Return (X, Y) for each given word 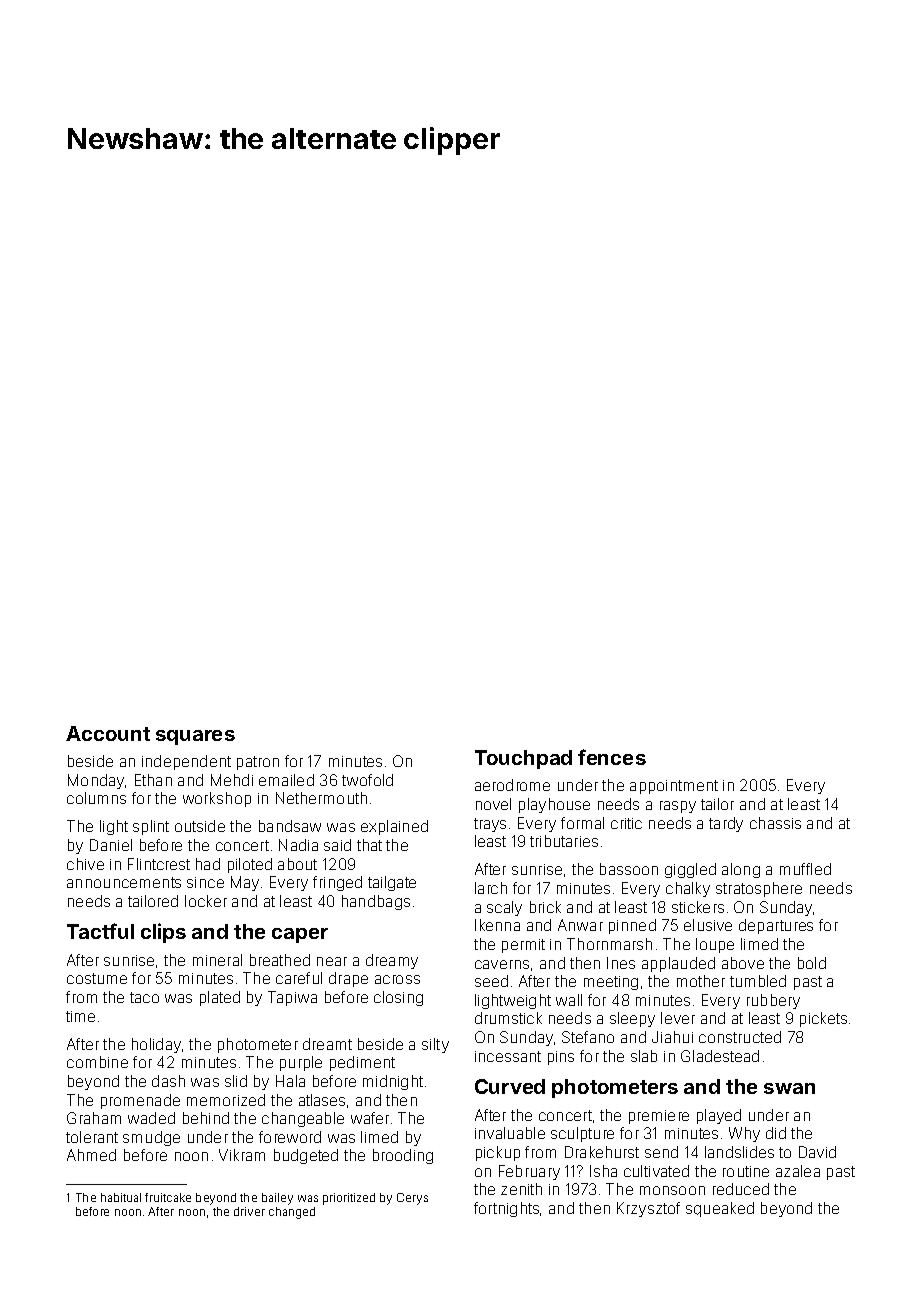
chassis (775, 823)
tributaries (564, 841)
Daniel (111, 845)
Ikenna (497, 925)
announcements (124, 882)
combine (97, 1062)
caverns (502, 964)
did (776, 1133)
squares (195, 737)
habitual (121, 1197)
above (743, 963)
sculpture (582, 1134)
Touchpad (523, 759)
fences (612, 757)
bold (812, 963)
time (80, 1016)
